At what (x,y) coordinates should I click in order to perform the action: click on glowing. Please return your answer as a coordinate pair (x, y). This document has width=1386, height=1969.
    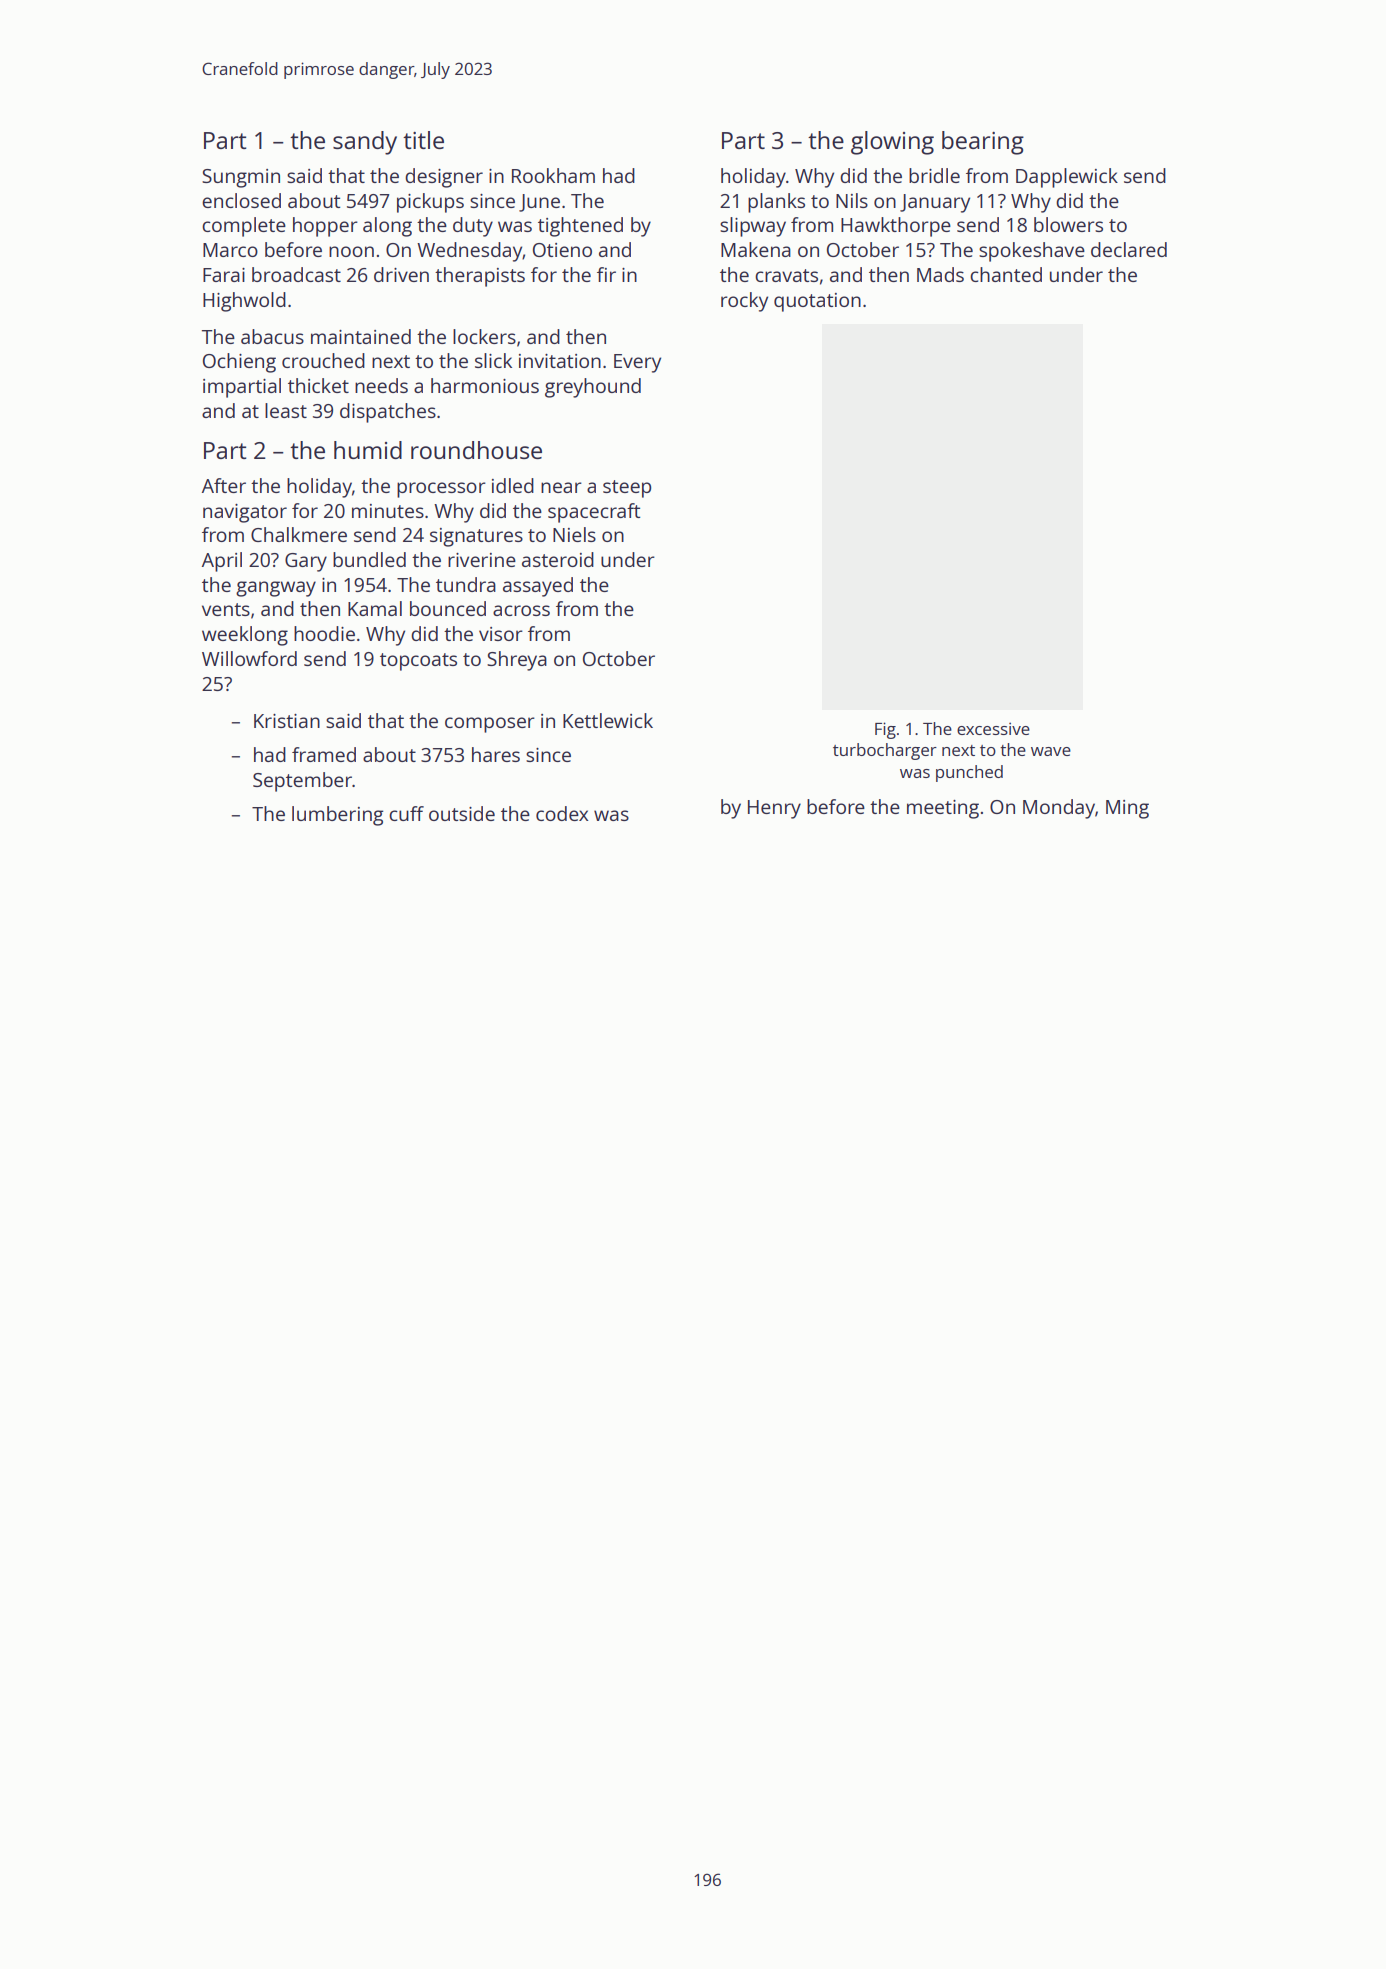
    Looking at the image, I should click on (892, 143).
